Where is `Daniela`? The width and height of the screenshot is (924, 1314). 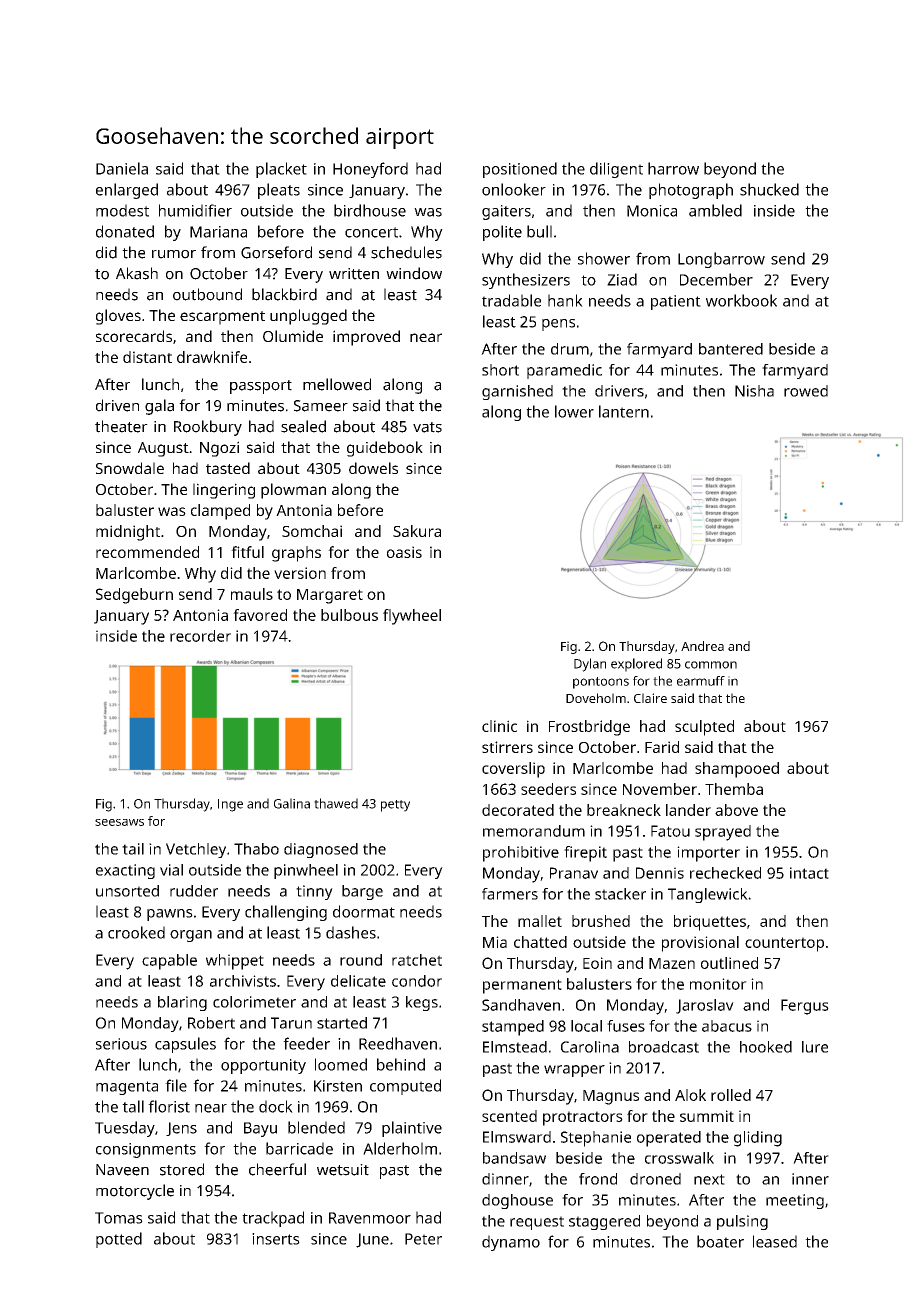
Daniela is located at coordinates (122, 168).
